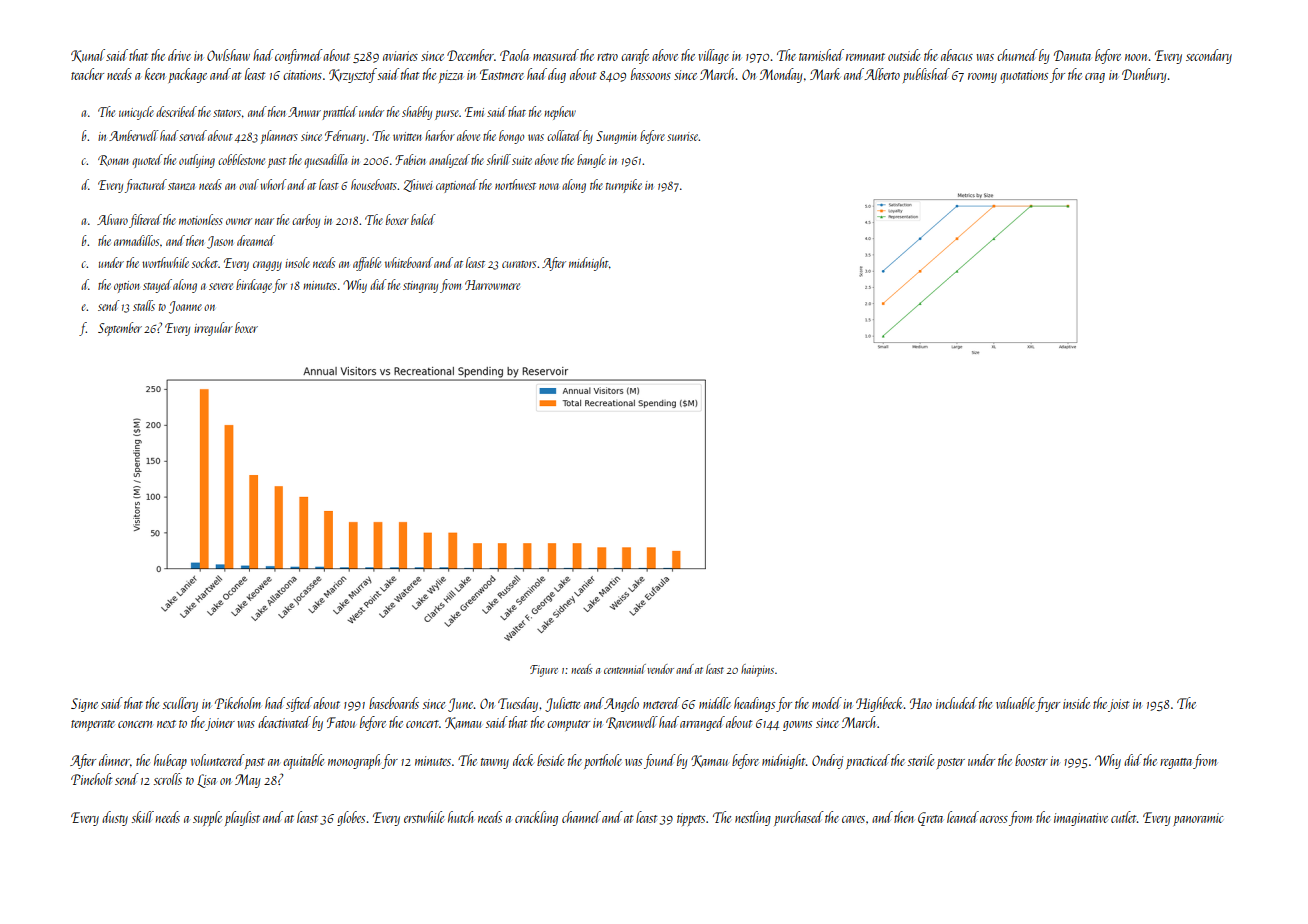 This screenshot has width=1308, height=924. Describe the element at coordinates (304, 112) in the screenshot. I see `Anwar` at that location.
